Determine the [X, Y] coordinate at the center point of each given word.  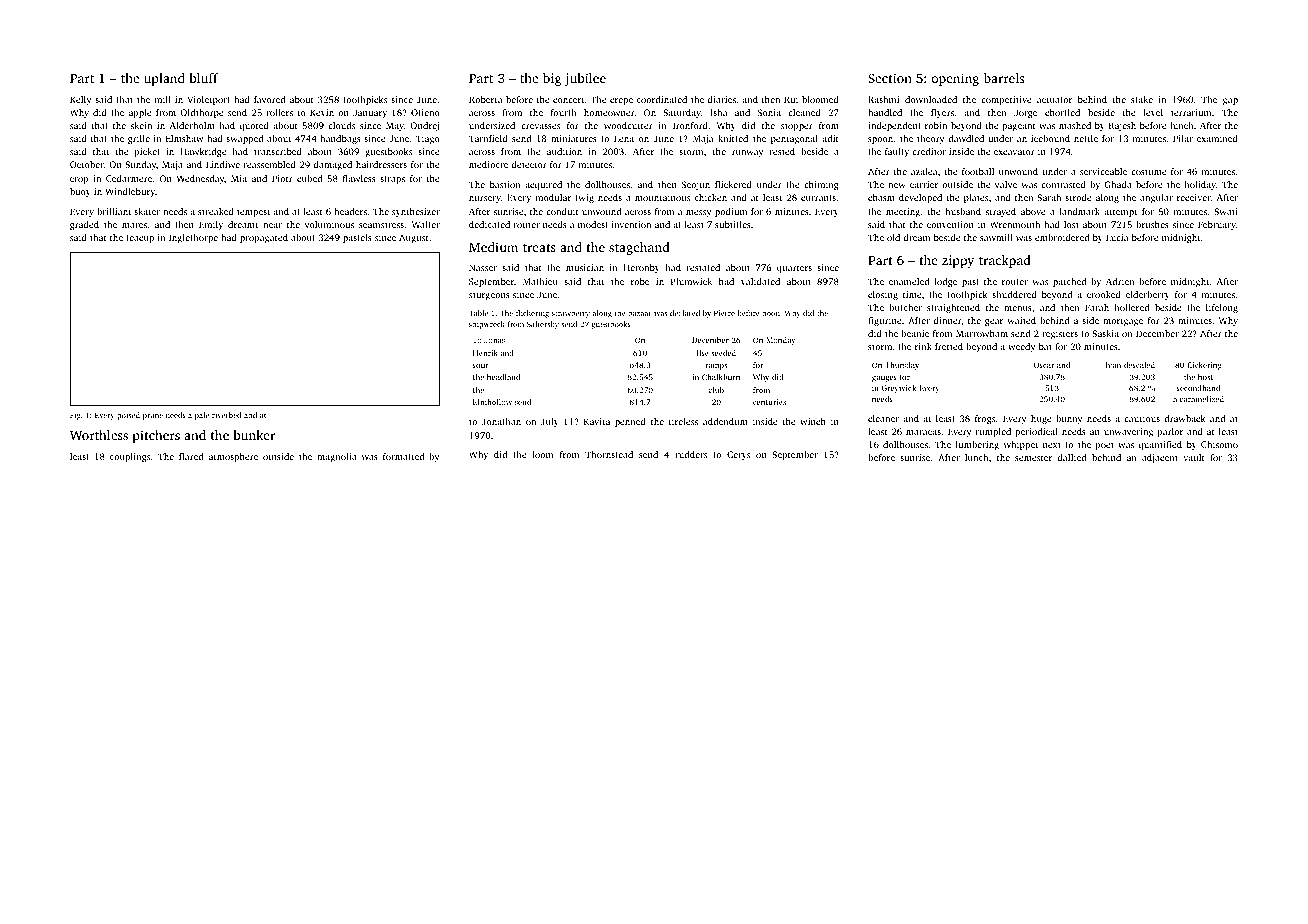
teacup [140, 239]
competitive [1006, 100]
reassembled [270, 164]
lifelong [1222, 308]
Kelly [80, 100]
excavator [1014, 152]
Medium [493, 247]
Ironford [690, 125]
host [1205, 377]
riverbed [226, 415]
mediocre [488, 164]
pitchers [156, 436]
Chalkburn [721, 377]
